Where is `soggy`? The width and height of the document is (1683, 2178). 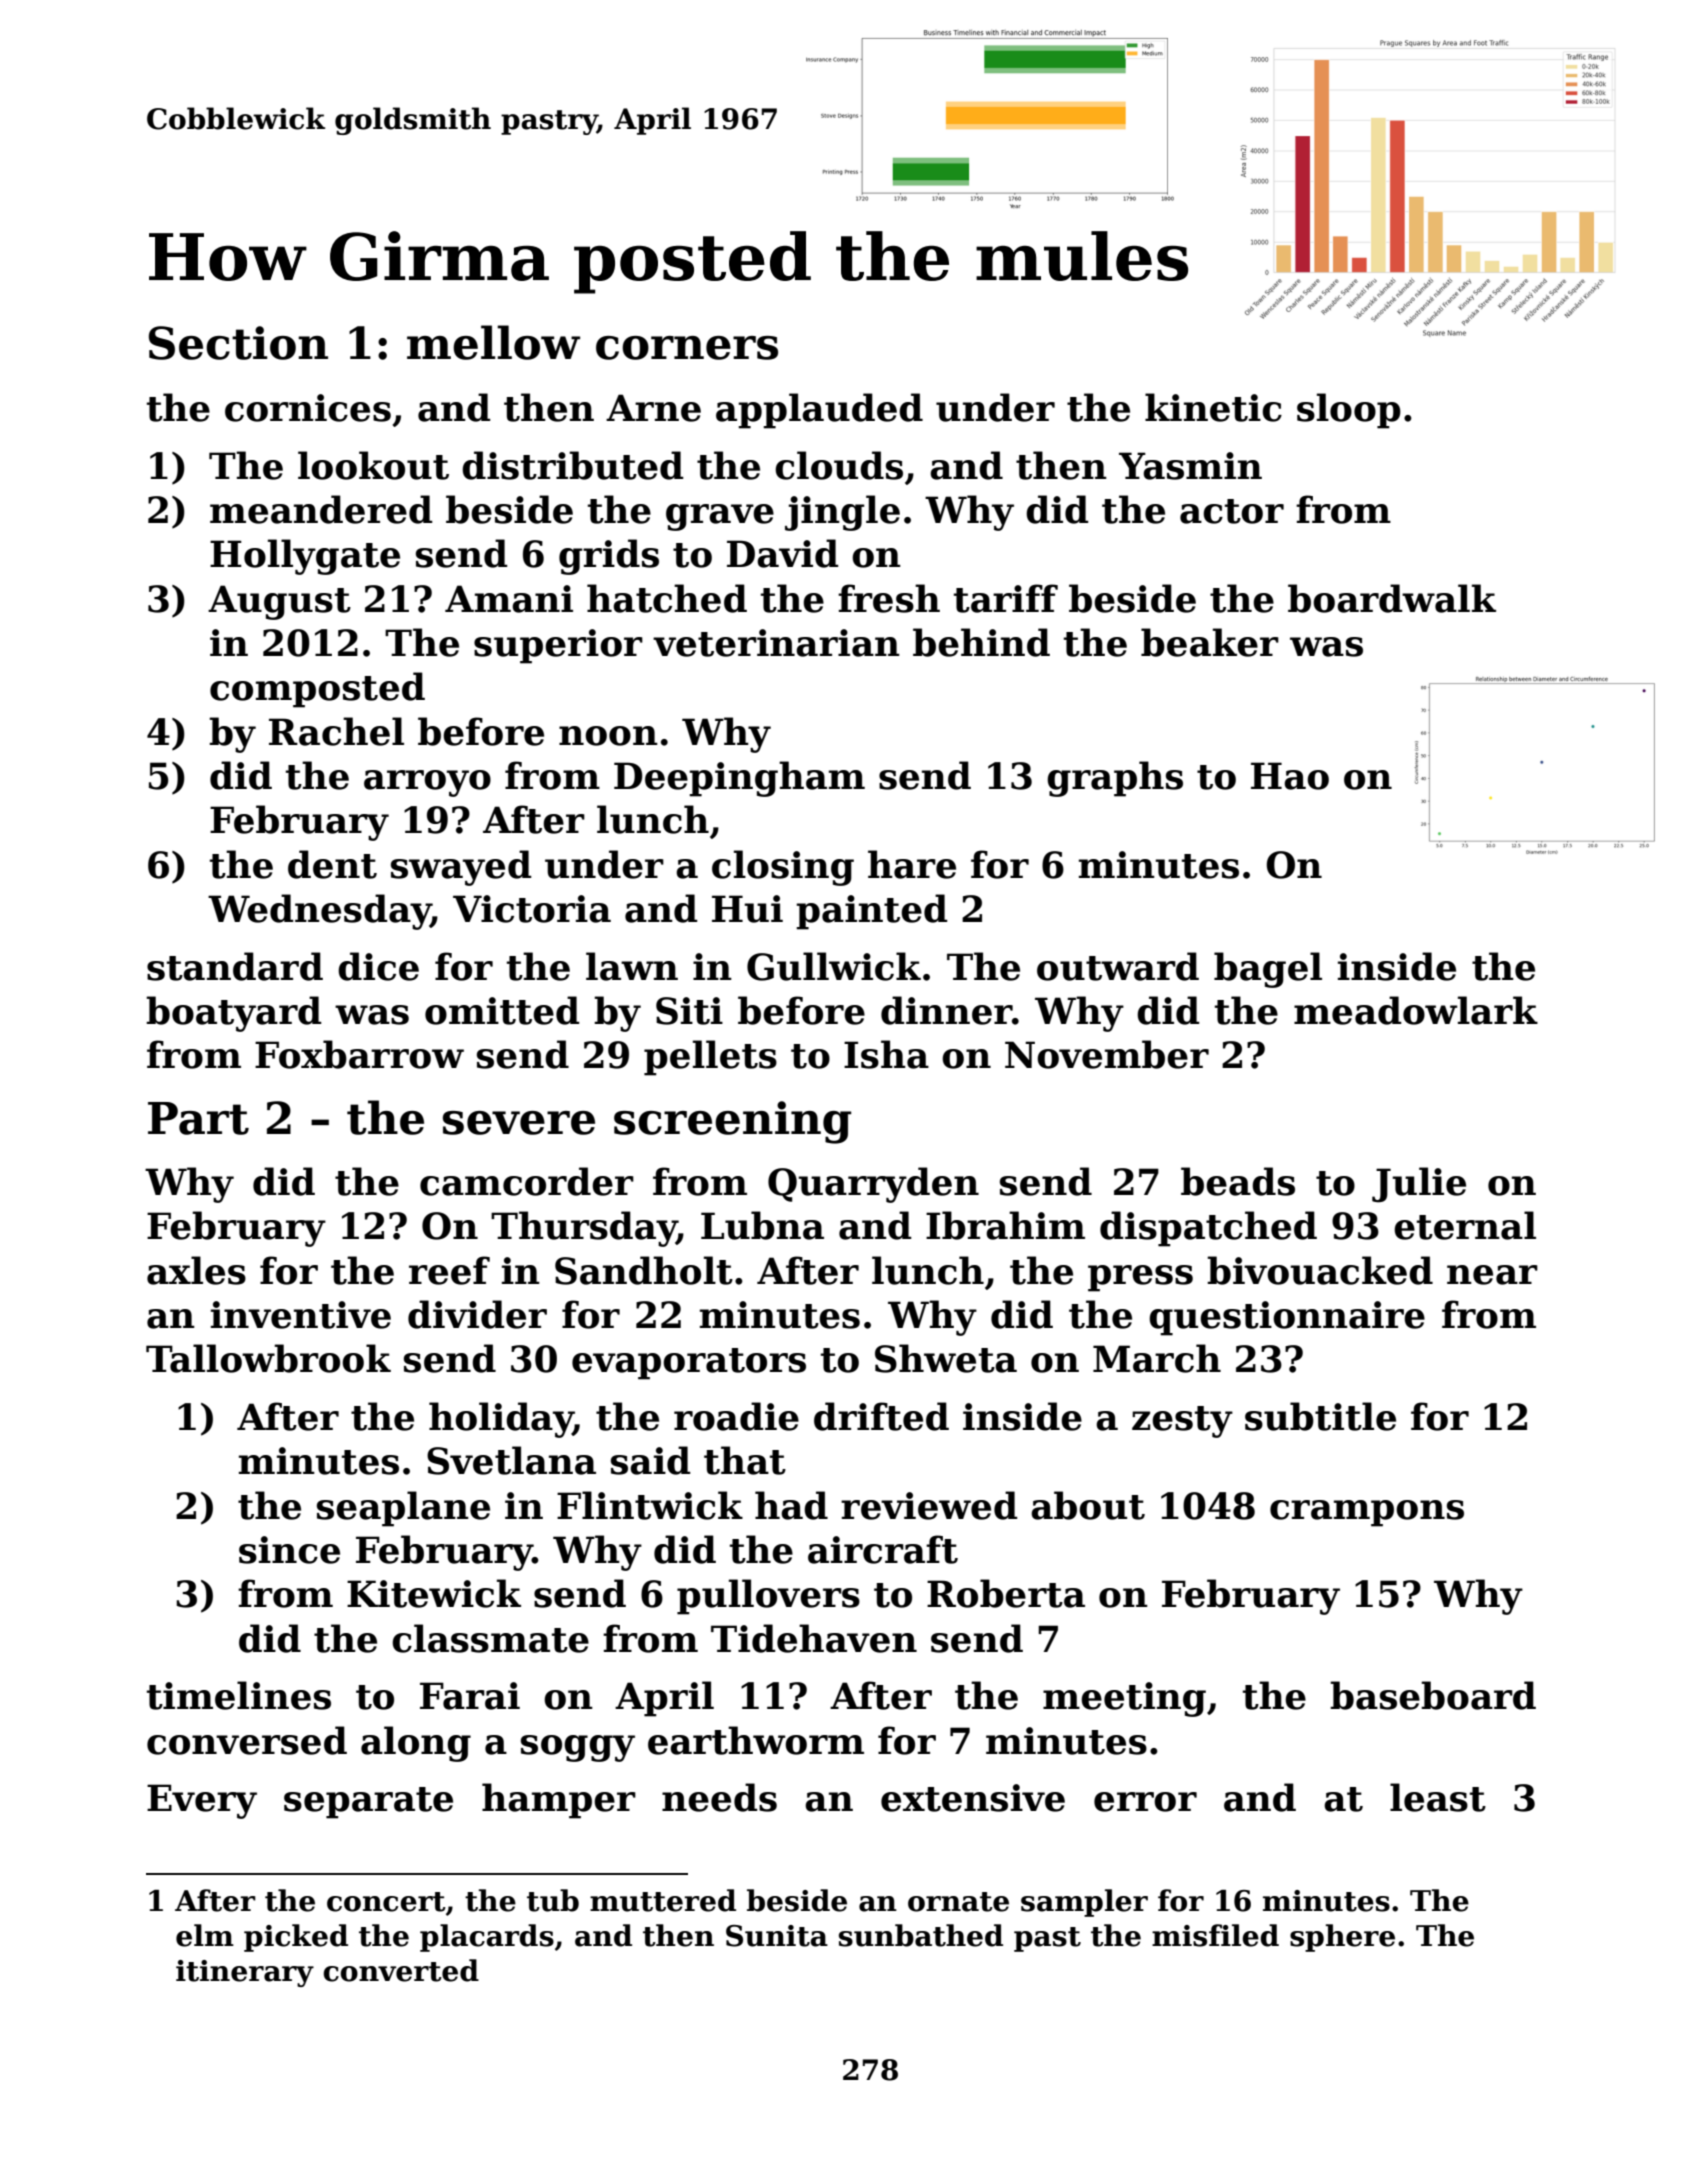 soggy is located at coordinates (578, 1748).
